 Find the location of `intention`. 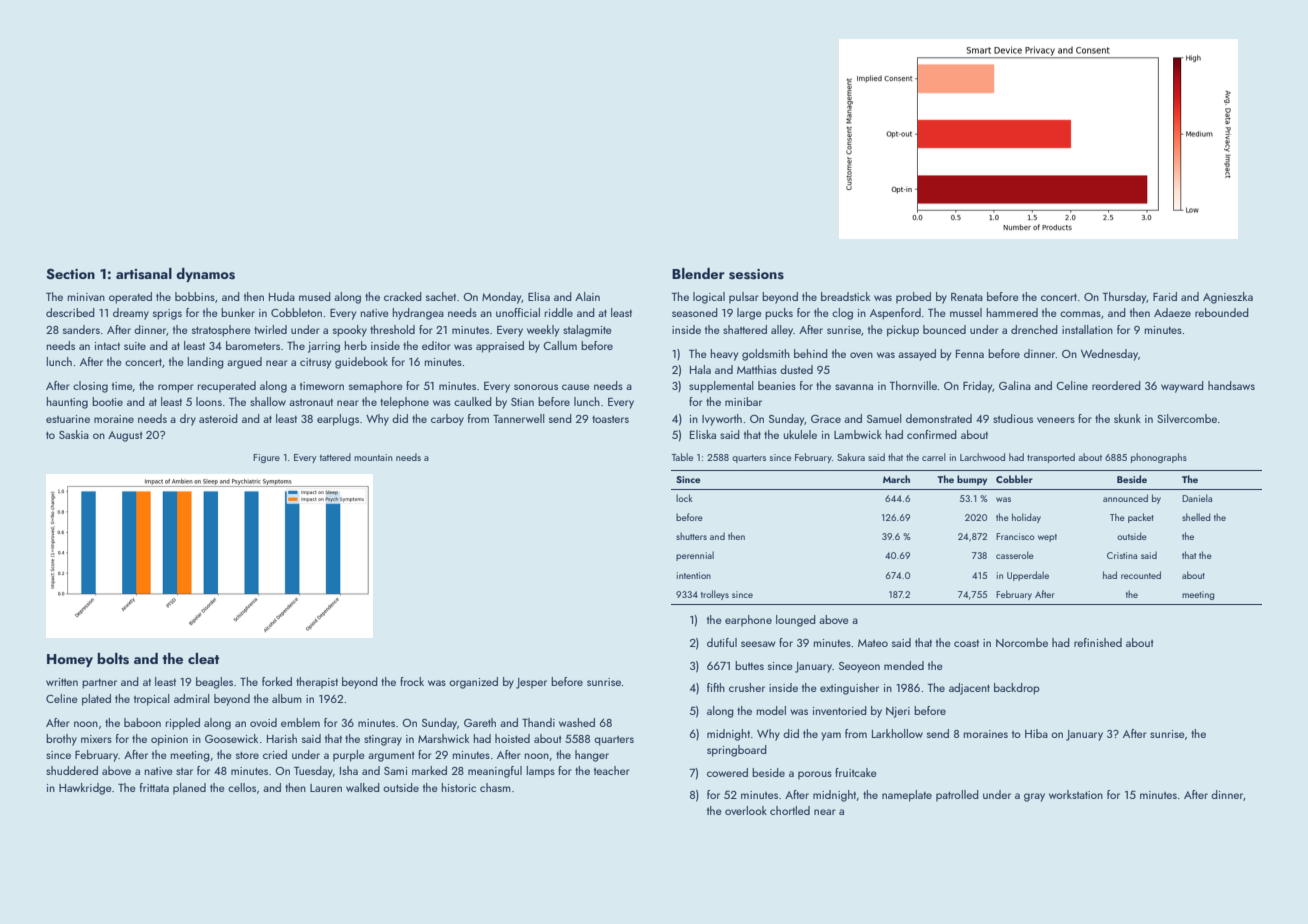

intention is located at coordinates (694, 575).
